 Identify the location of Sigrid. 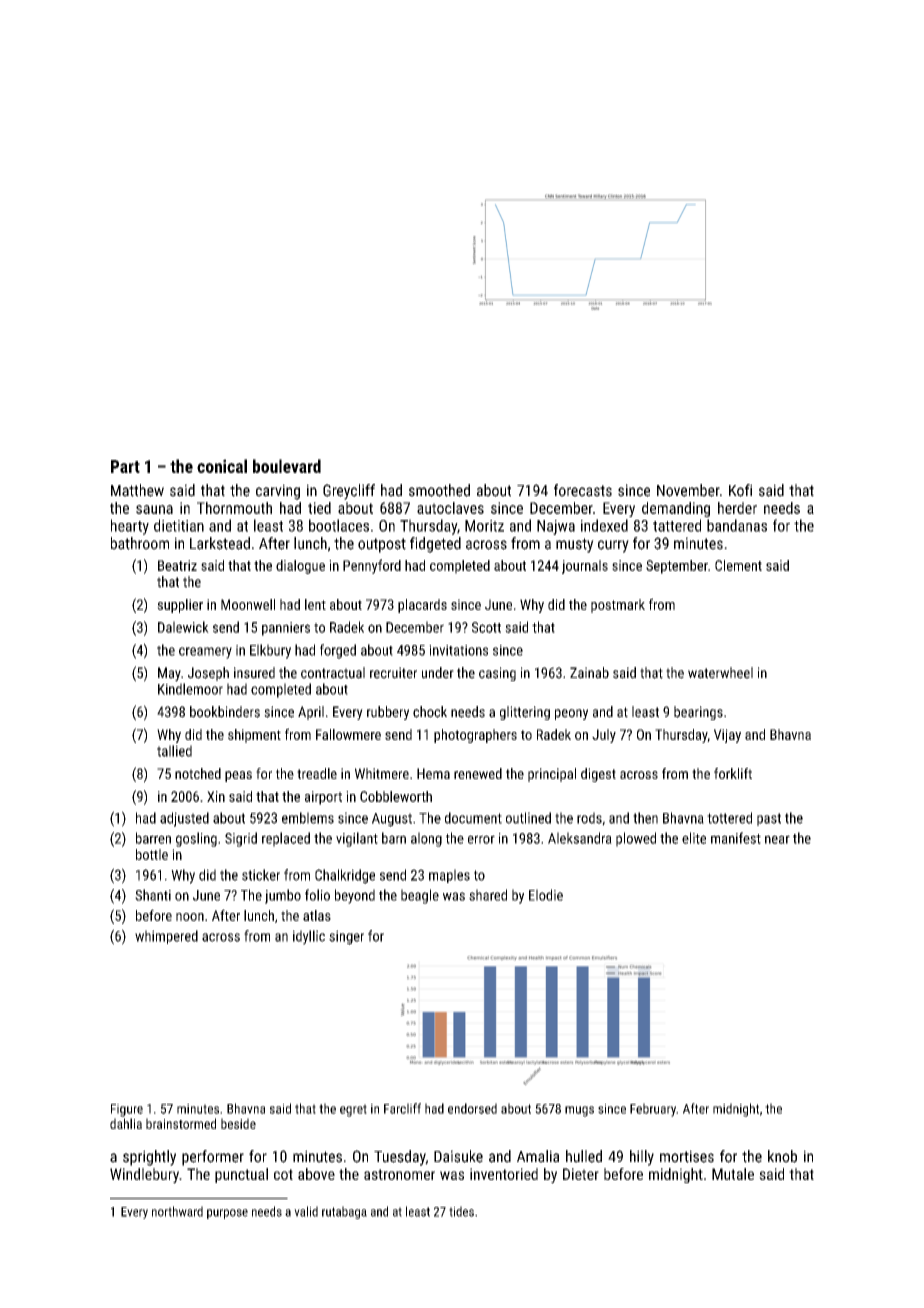
(241, 839).
